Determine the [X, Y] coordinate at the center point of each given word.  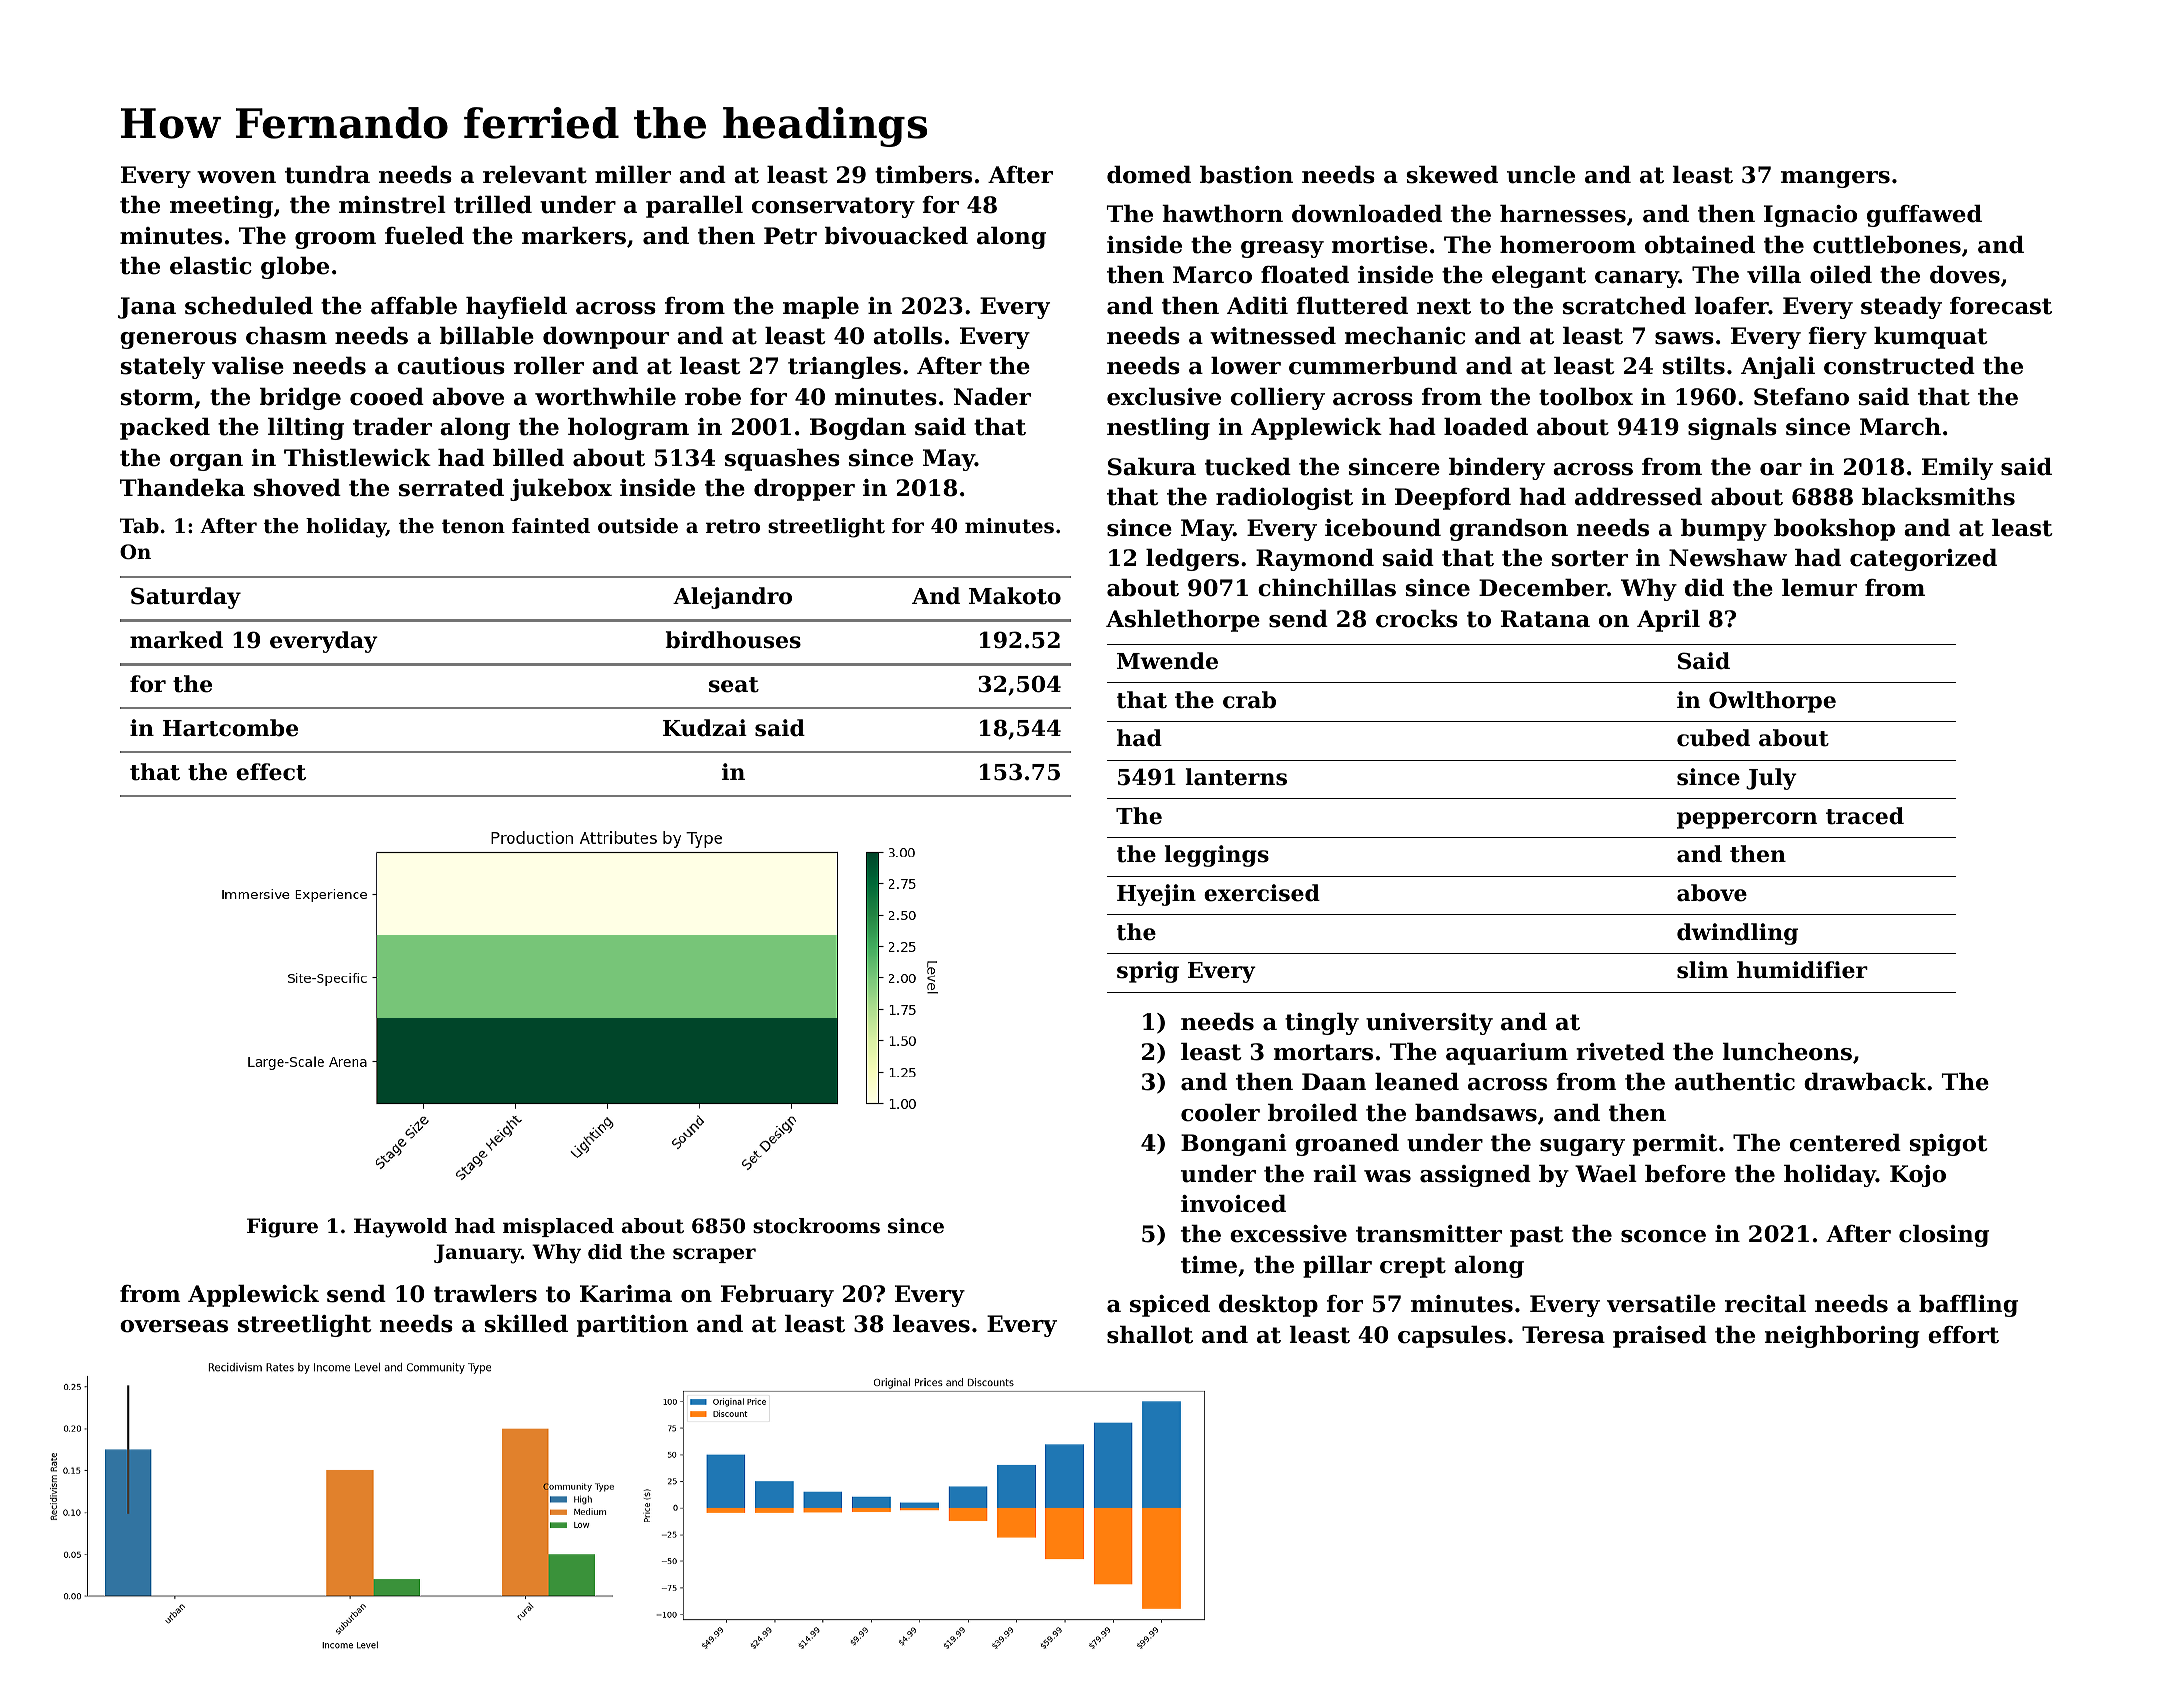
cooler [1220, 1113]
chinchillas [1327, 588]
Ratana [1545, 619]
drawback [1865, 1082]
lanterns [1236, 777]
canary [1637, 279]
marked [176, 640]
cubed [1713, 738]
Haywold [400, 1228]
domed [1149, 175]
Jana [147, 308]
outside [638, 526]
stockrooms [816, 1226]
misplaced [558, 1227]
